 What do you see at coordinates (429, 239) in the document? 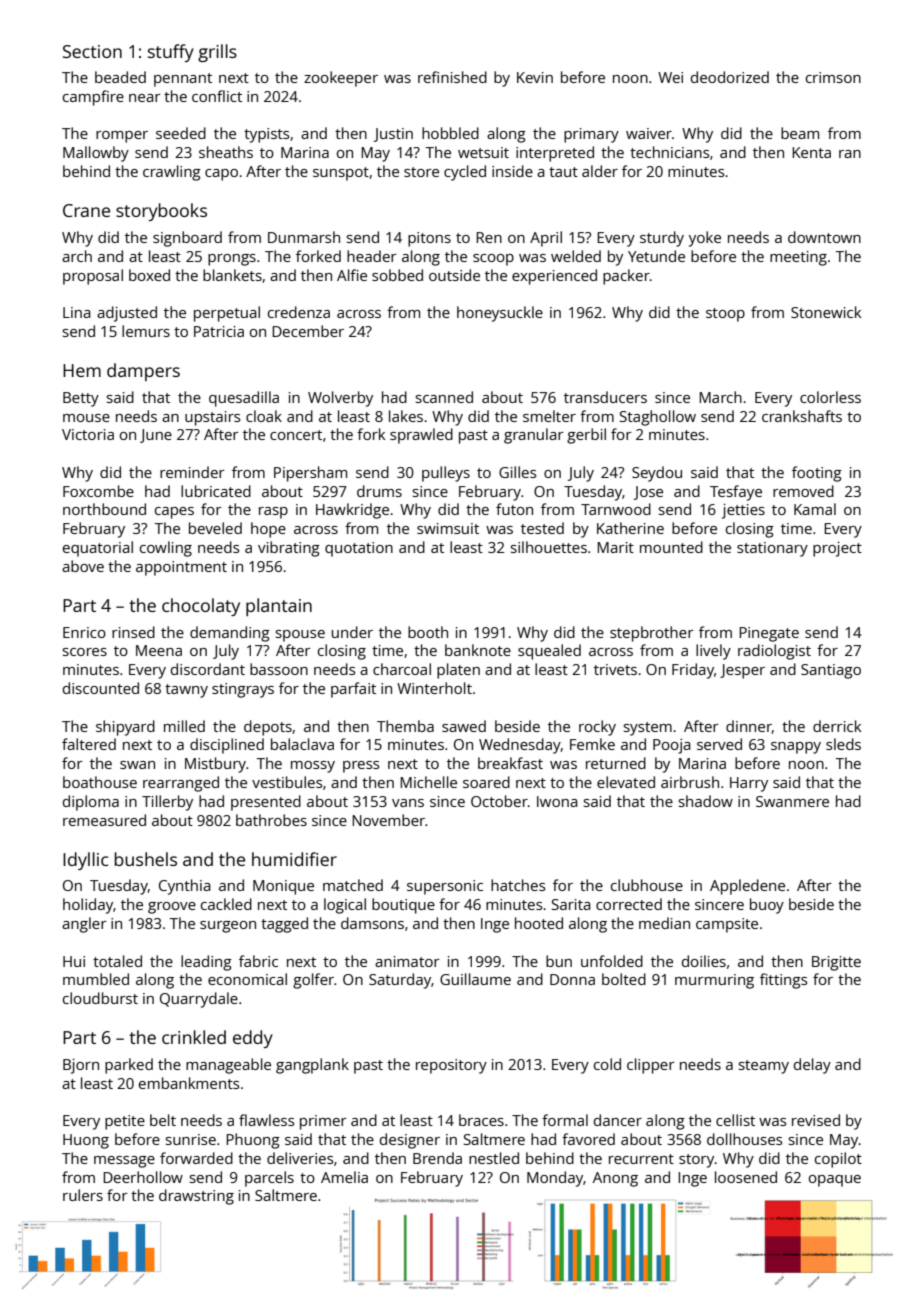
I see `pitons` at bounding box center [429, 239].
